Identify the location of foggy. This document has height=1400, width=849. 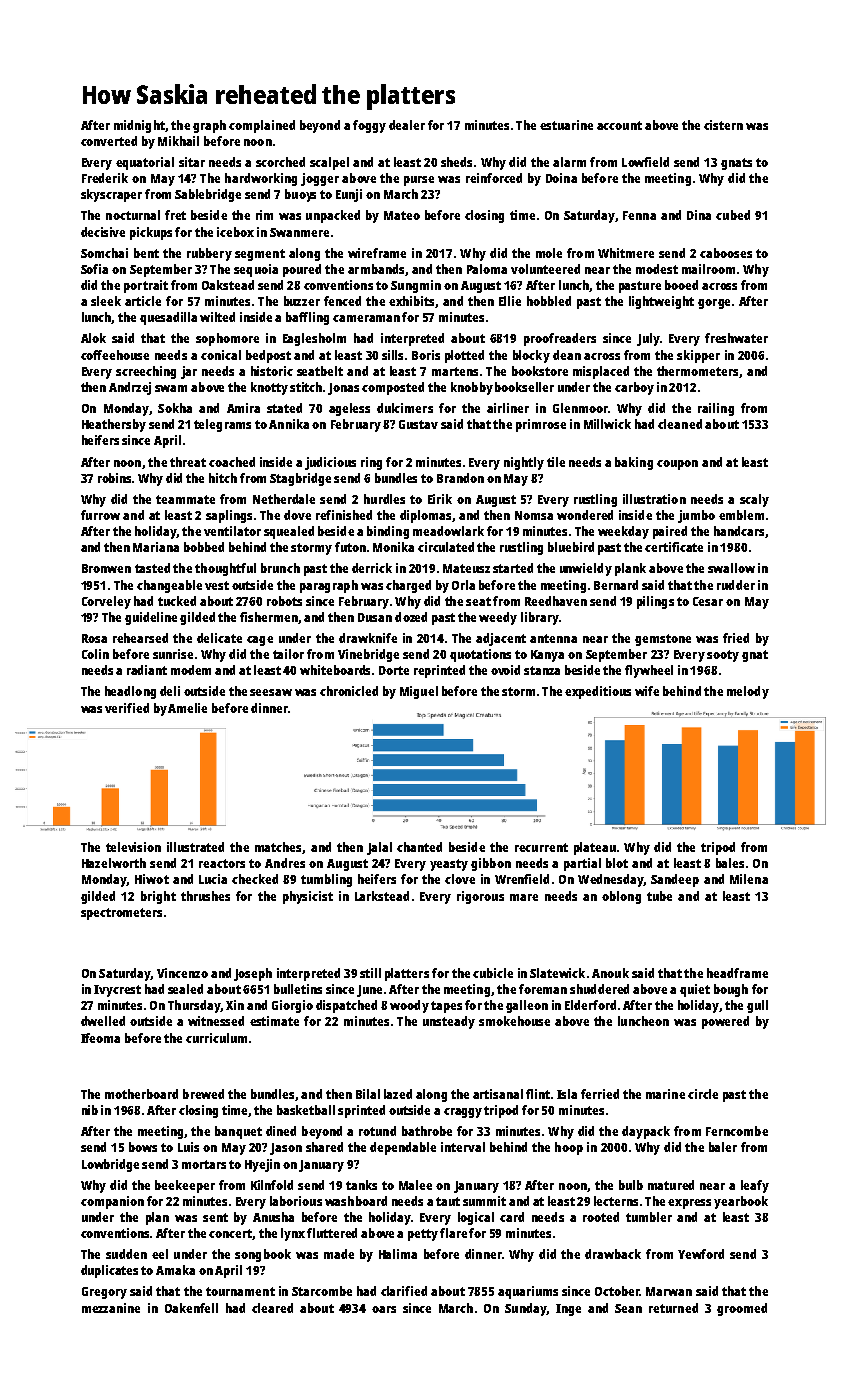
(369, 126).
